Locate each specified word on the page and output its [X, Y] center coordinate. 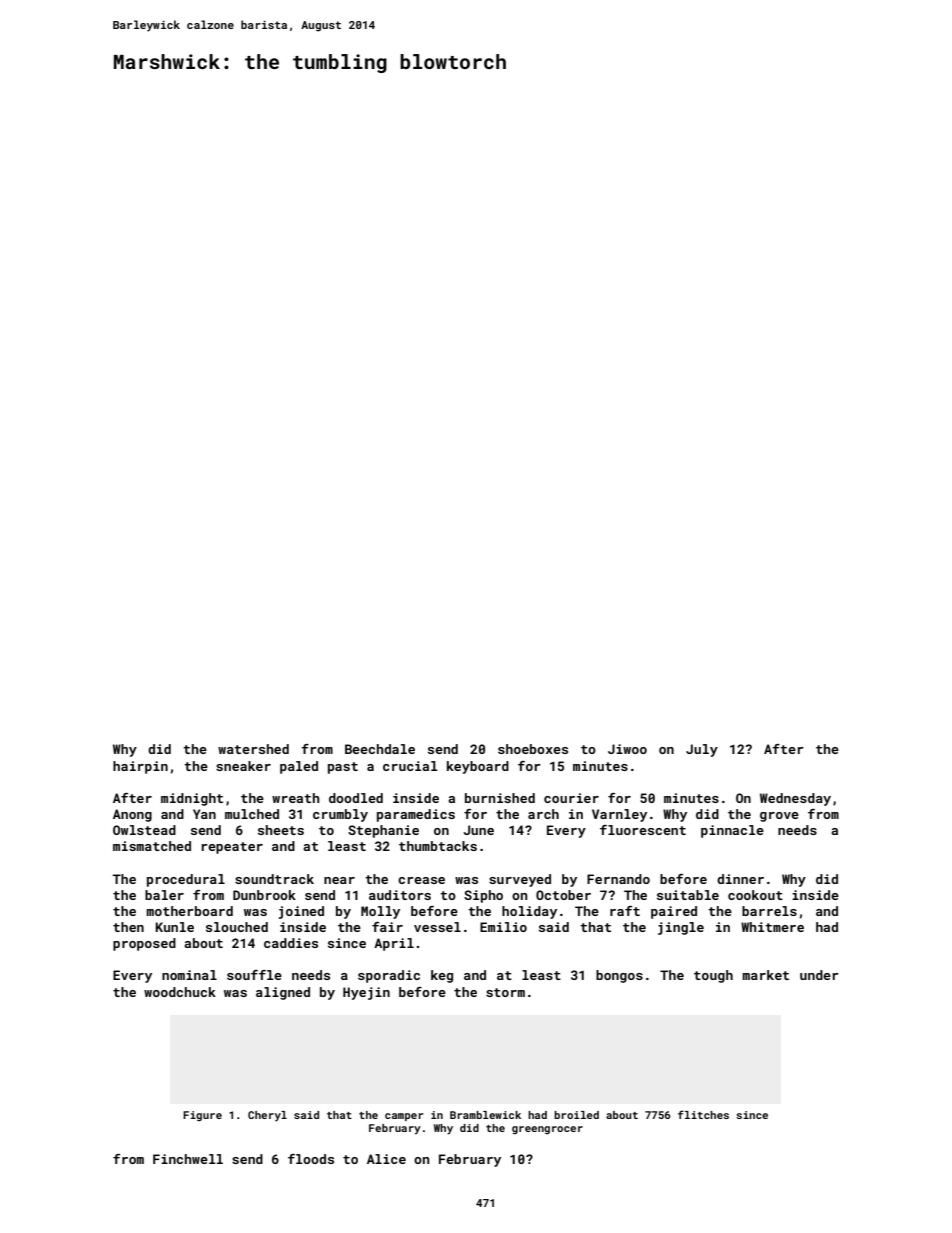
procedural [186, 880]
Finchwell [188, 1159]
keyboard [478, 767]
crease [421, 880]
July [702, 750]
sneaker [243, 766]
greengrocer [547, 1130]
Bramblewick [485, 1115]
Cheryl [267, 1116]
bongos [619, 976]
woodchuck [180, 992]
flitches [703, 1114]
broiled [576, 1115]
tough [713, 976]
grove [779, 817]
